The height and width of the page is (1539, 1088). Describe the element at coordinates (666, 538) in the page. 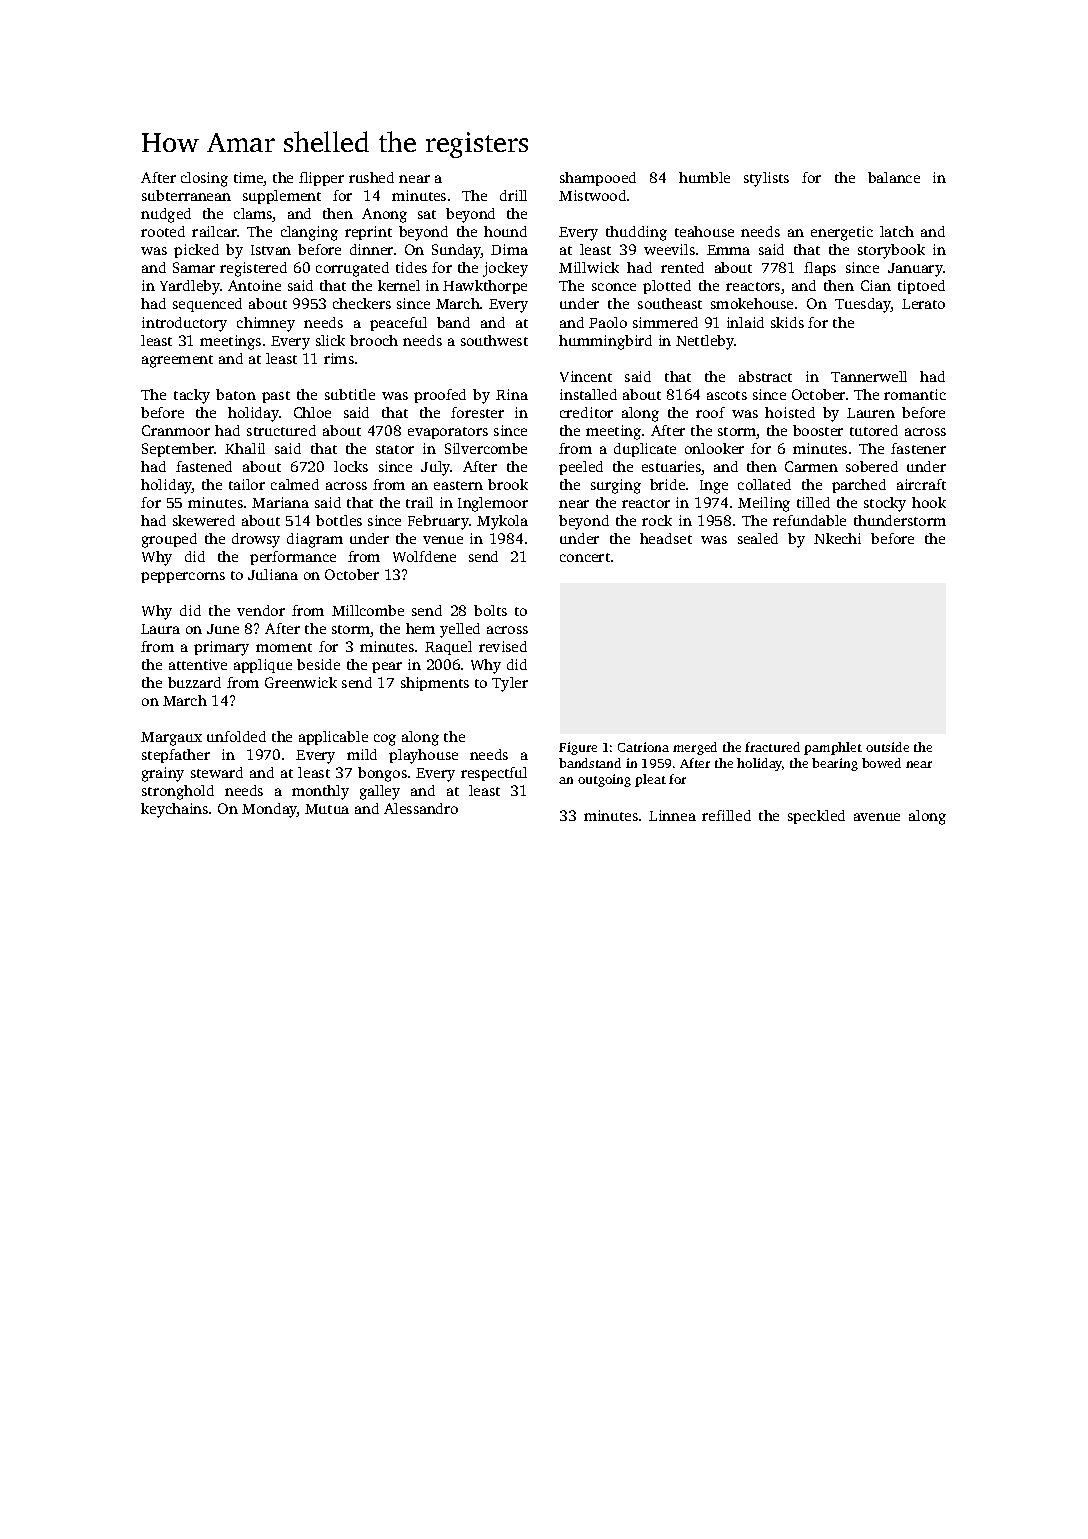

I see `headset` at that location.
